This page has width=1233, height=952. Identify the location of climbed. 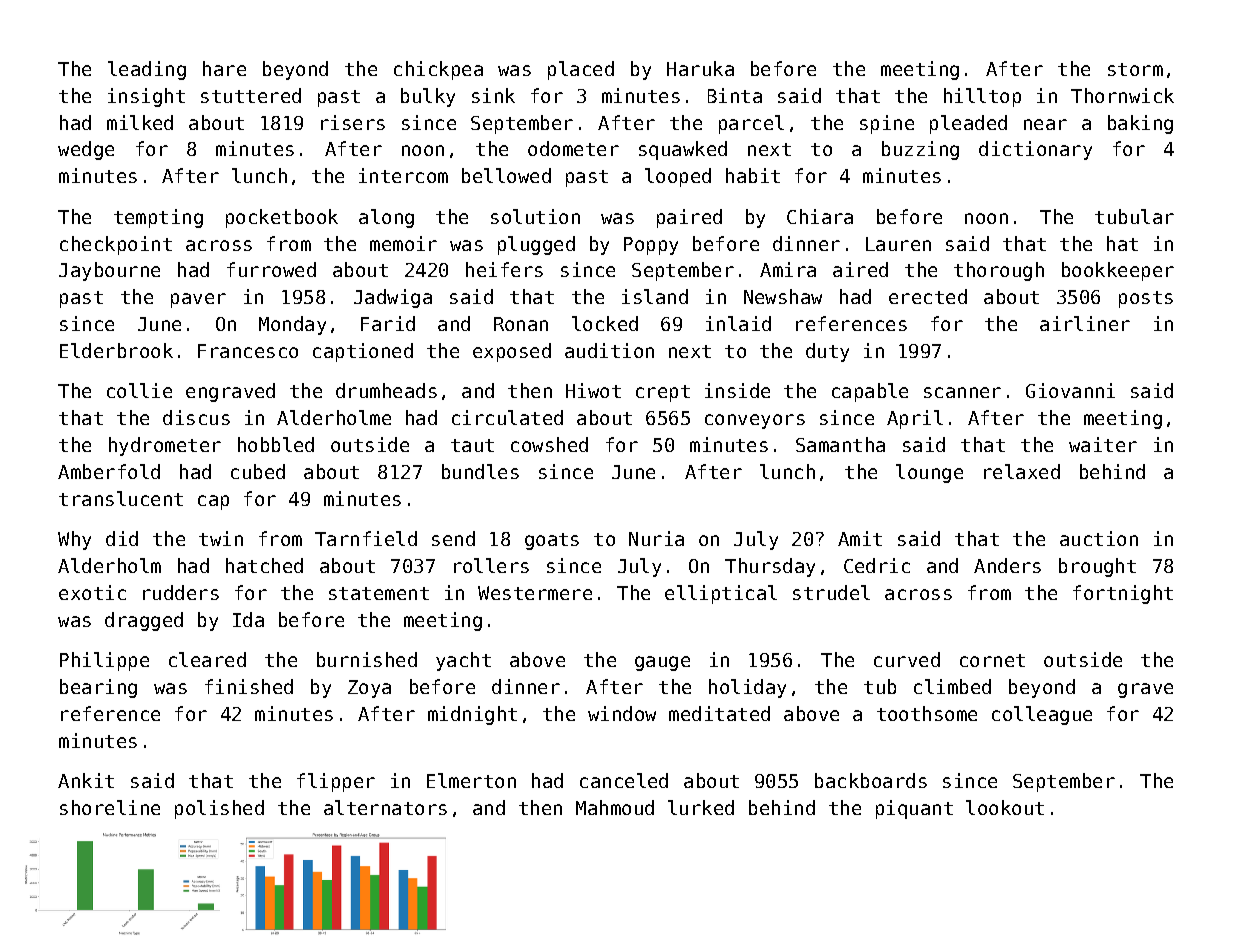
(952, 686).
